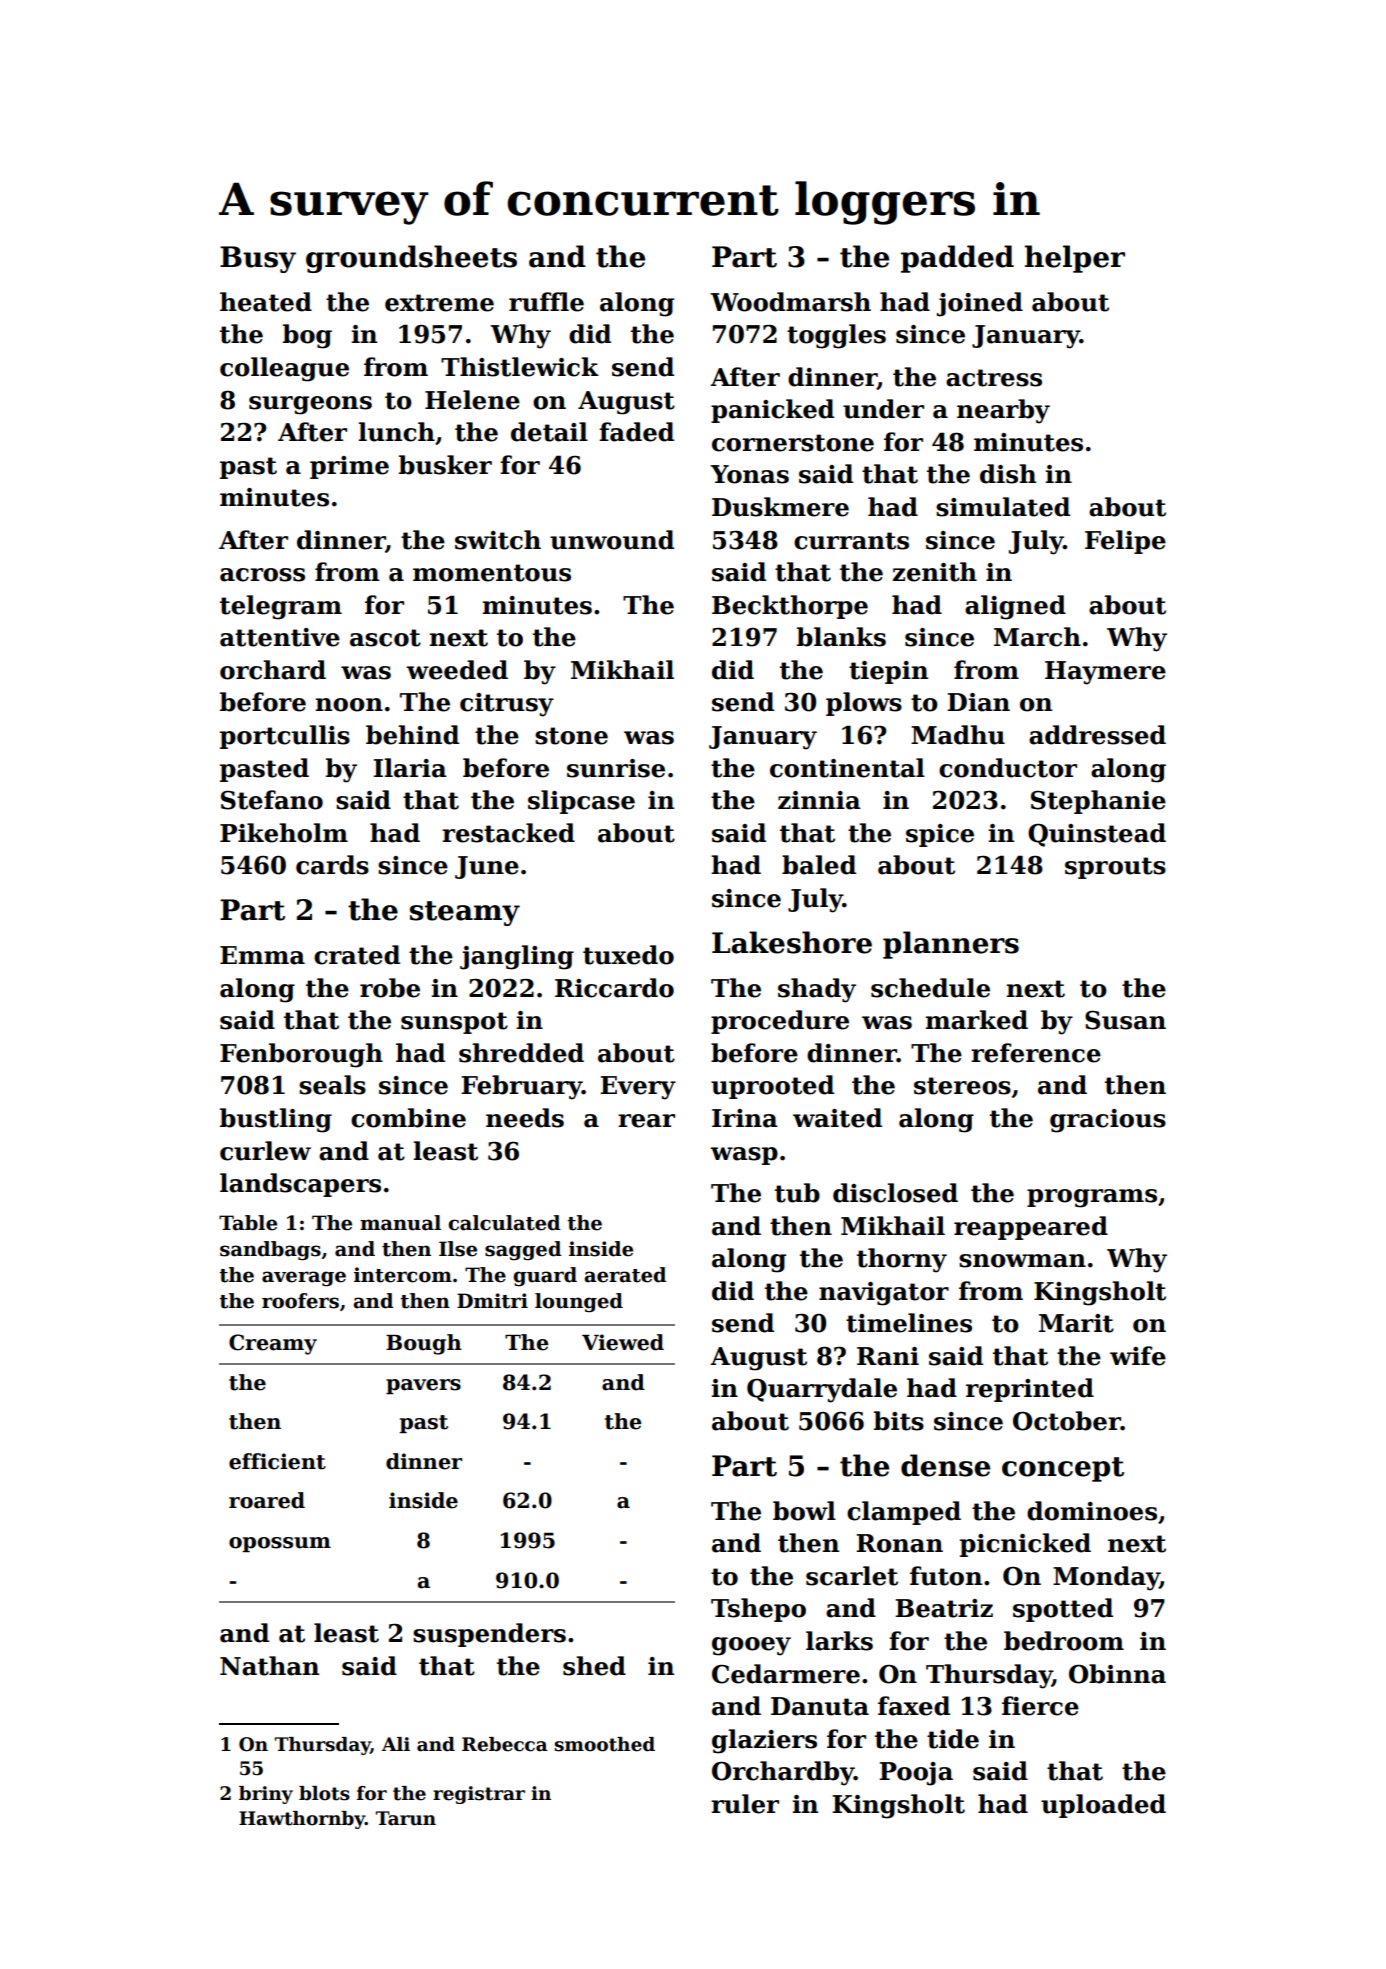  What do you see at coordinates (454, 1023) in the screenshot?
I see `sunspot` at bounding box center [454, 1023].
